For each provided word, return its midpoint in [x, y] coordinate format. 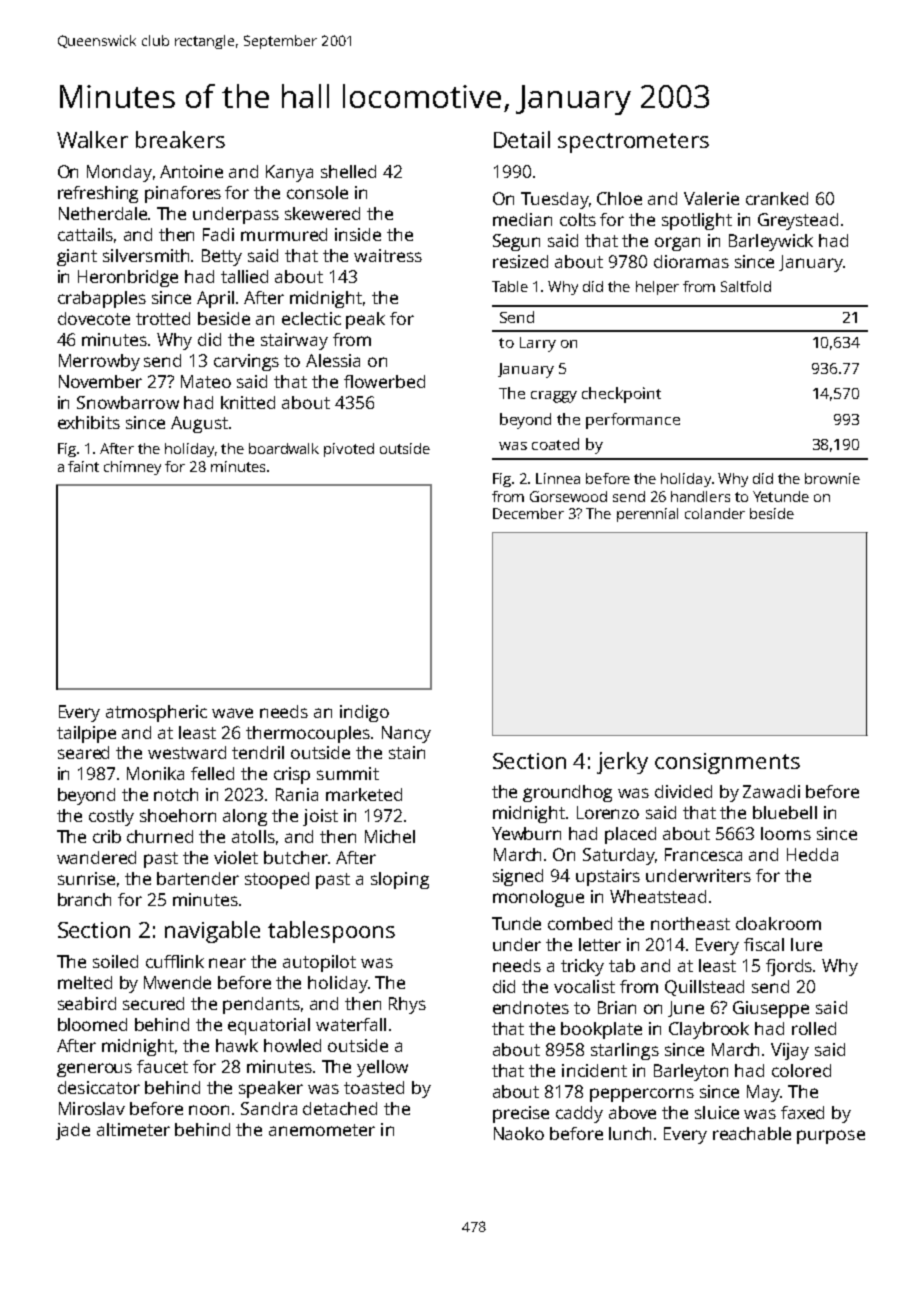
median [522, 219]
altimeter [133, 1129]
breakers [180, 139]
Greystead [798, 221]
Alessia [333, 360]
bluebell [785, 812]
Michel [390, 836]
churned [160, 836]
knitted [248, 402]
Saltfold [746, 286]
